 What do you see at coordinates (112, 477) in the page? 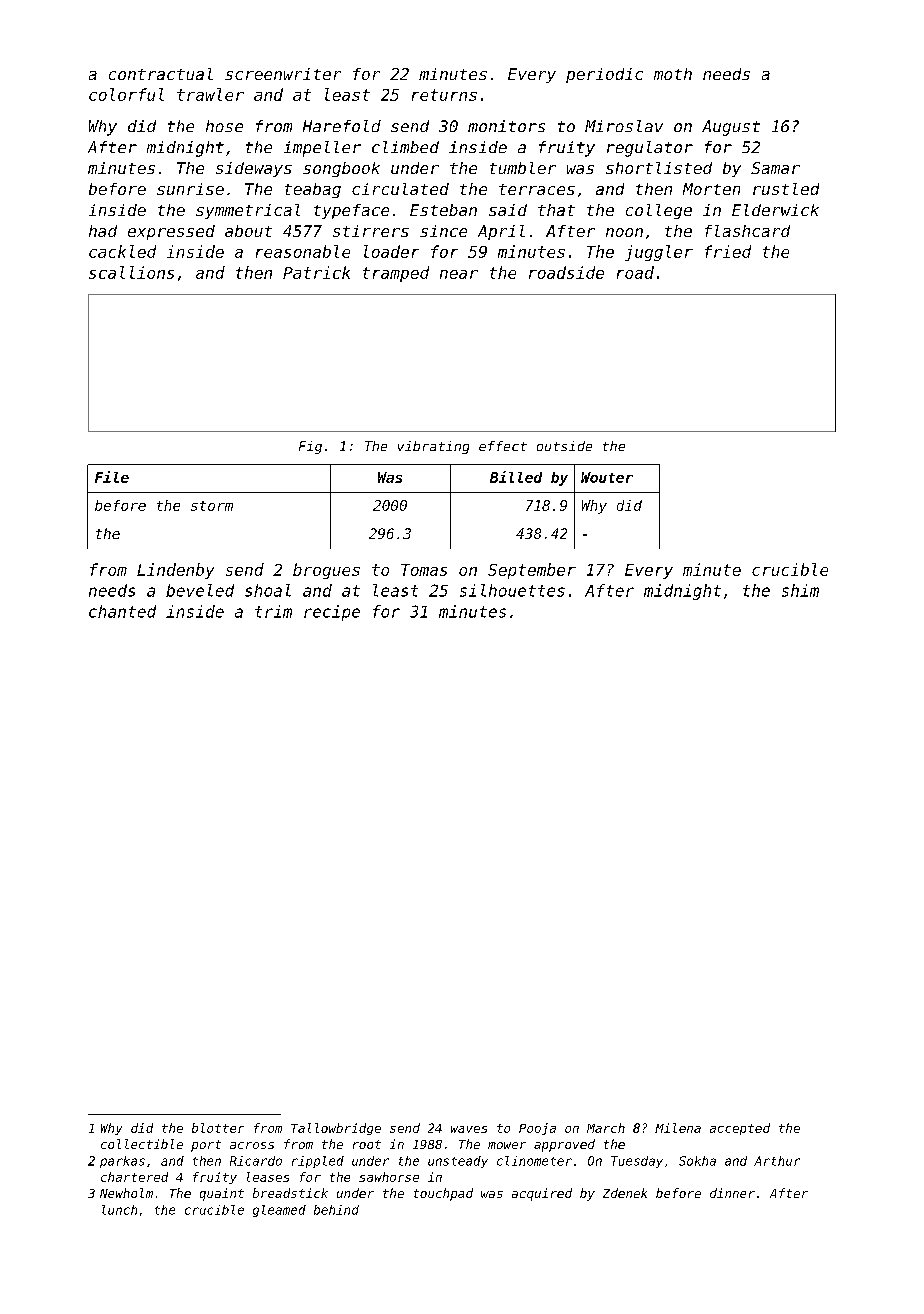
I see `File` at bounding box center [112, 477].
